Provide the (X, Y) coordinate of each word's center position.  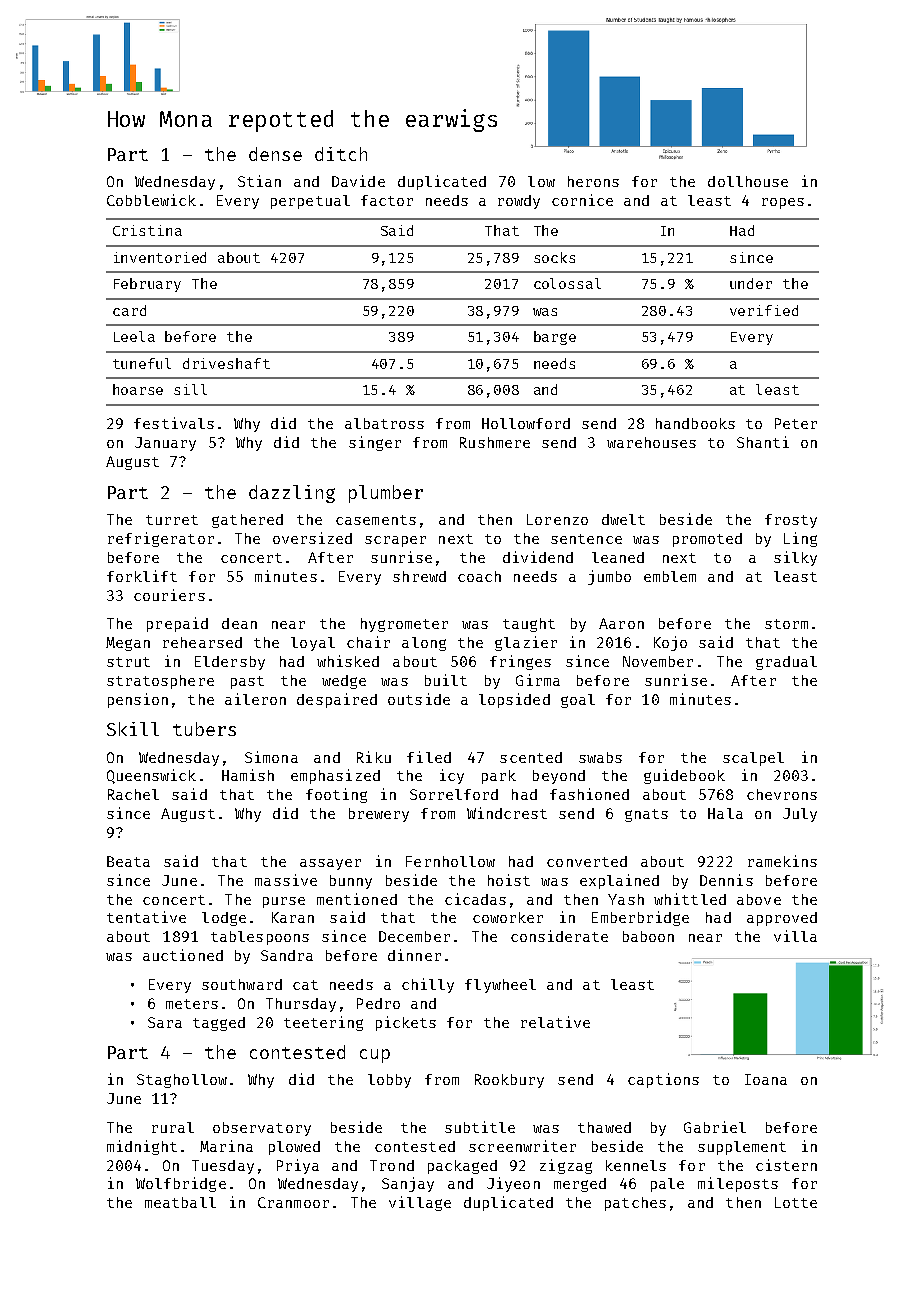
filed (429, 757)
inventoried (160, 257)
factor (387, 200)
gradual (786, 663)
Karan (293, 917)
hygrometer (404, 625)
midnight (142, 1147)
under (751, 283)
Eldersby (230, 663)
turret (172, 520)
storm (786, 624)
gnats (646, 815)
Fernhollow (450, 861)
